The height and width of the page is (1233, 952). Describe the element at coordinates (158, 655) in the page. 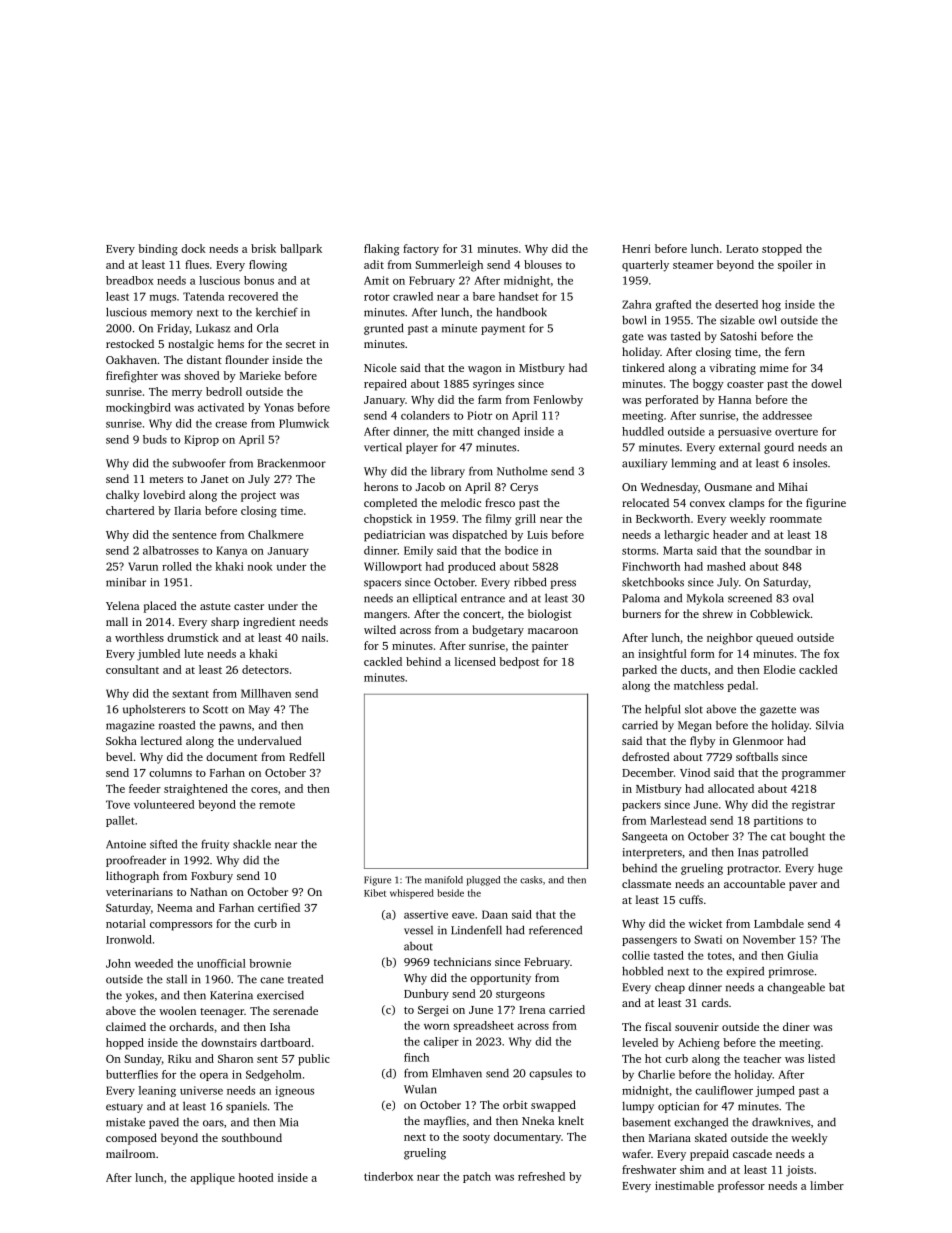

I see `jumbled` at that location.
